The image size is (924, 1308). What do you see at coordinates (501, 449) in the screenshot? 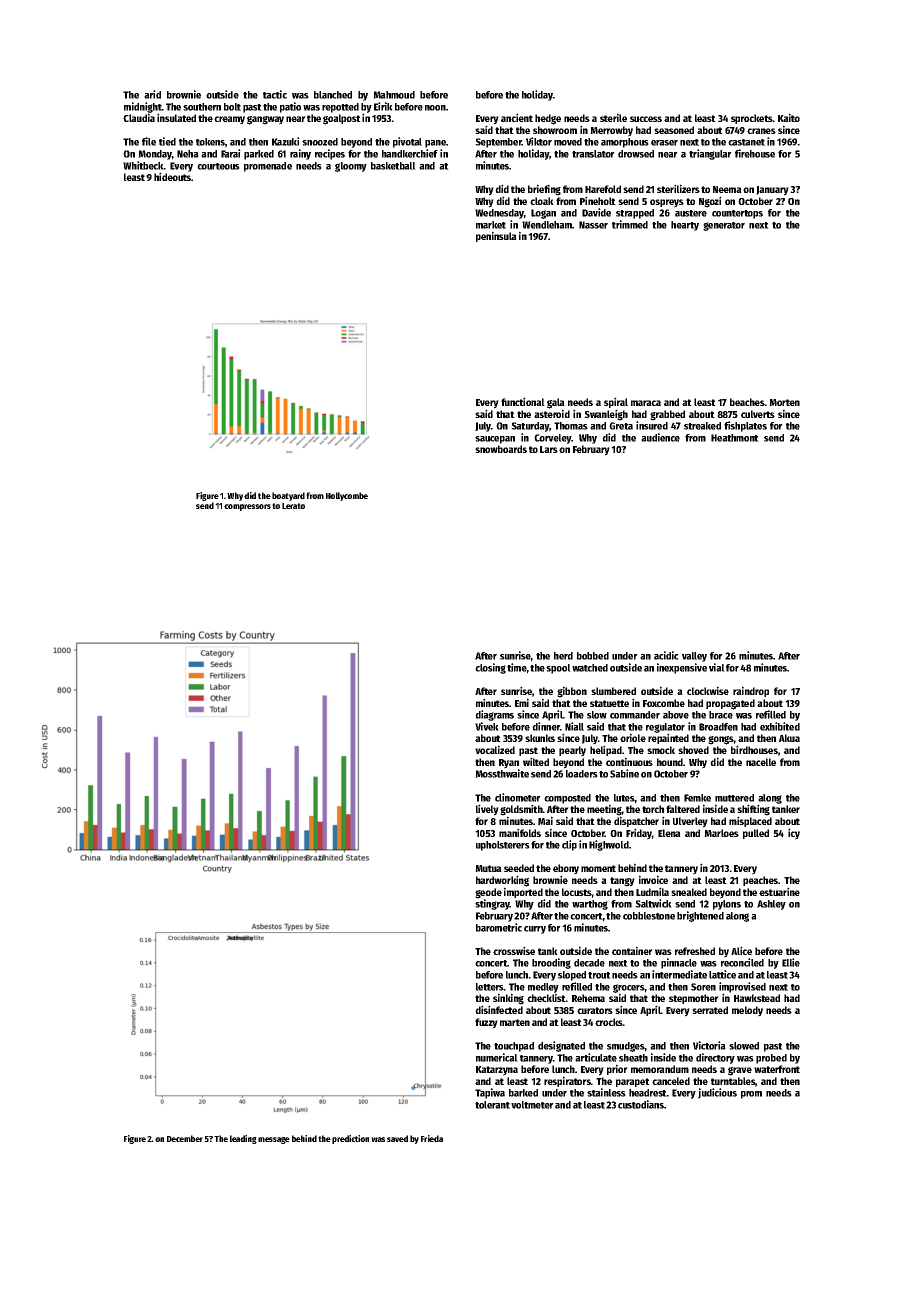
I see `snowboards` at bounding box center [501, 449].
